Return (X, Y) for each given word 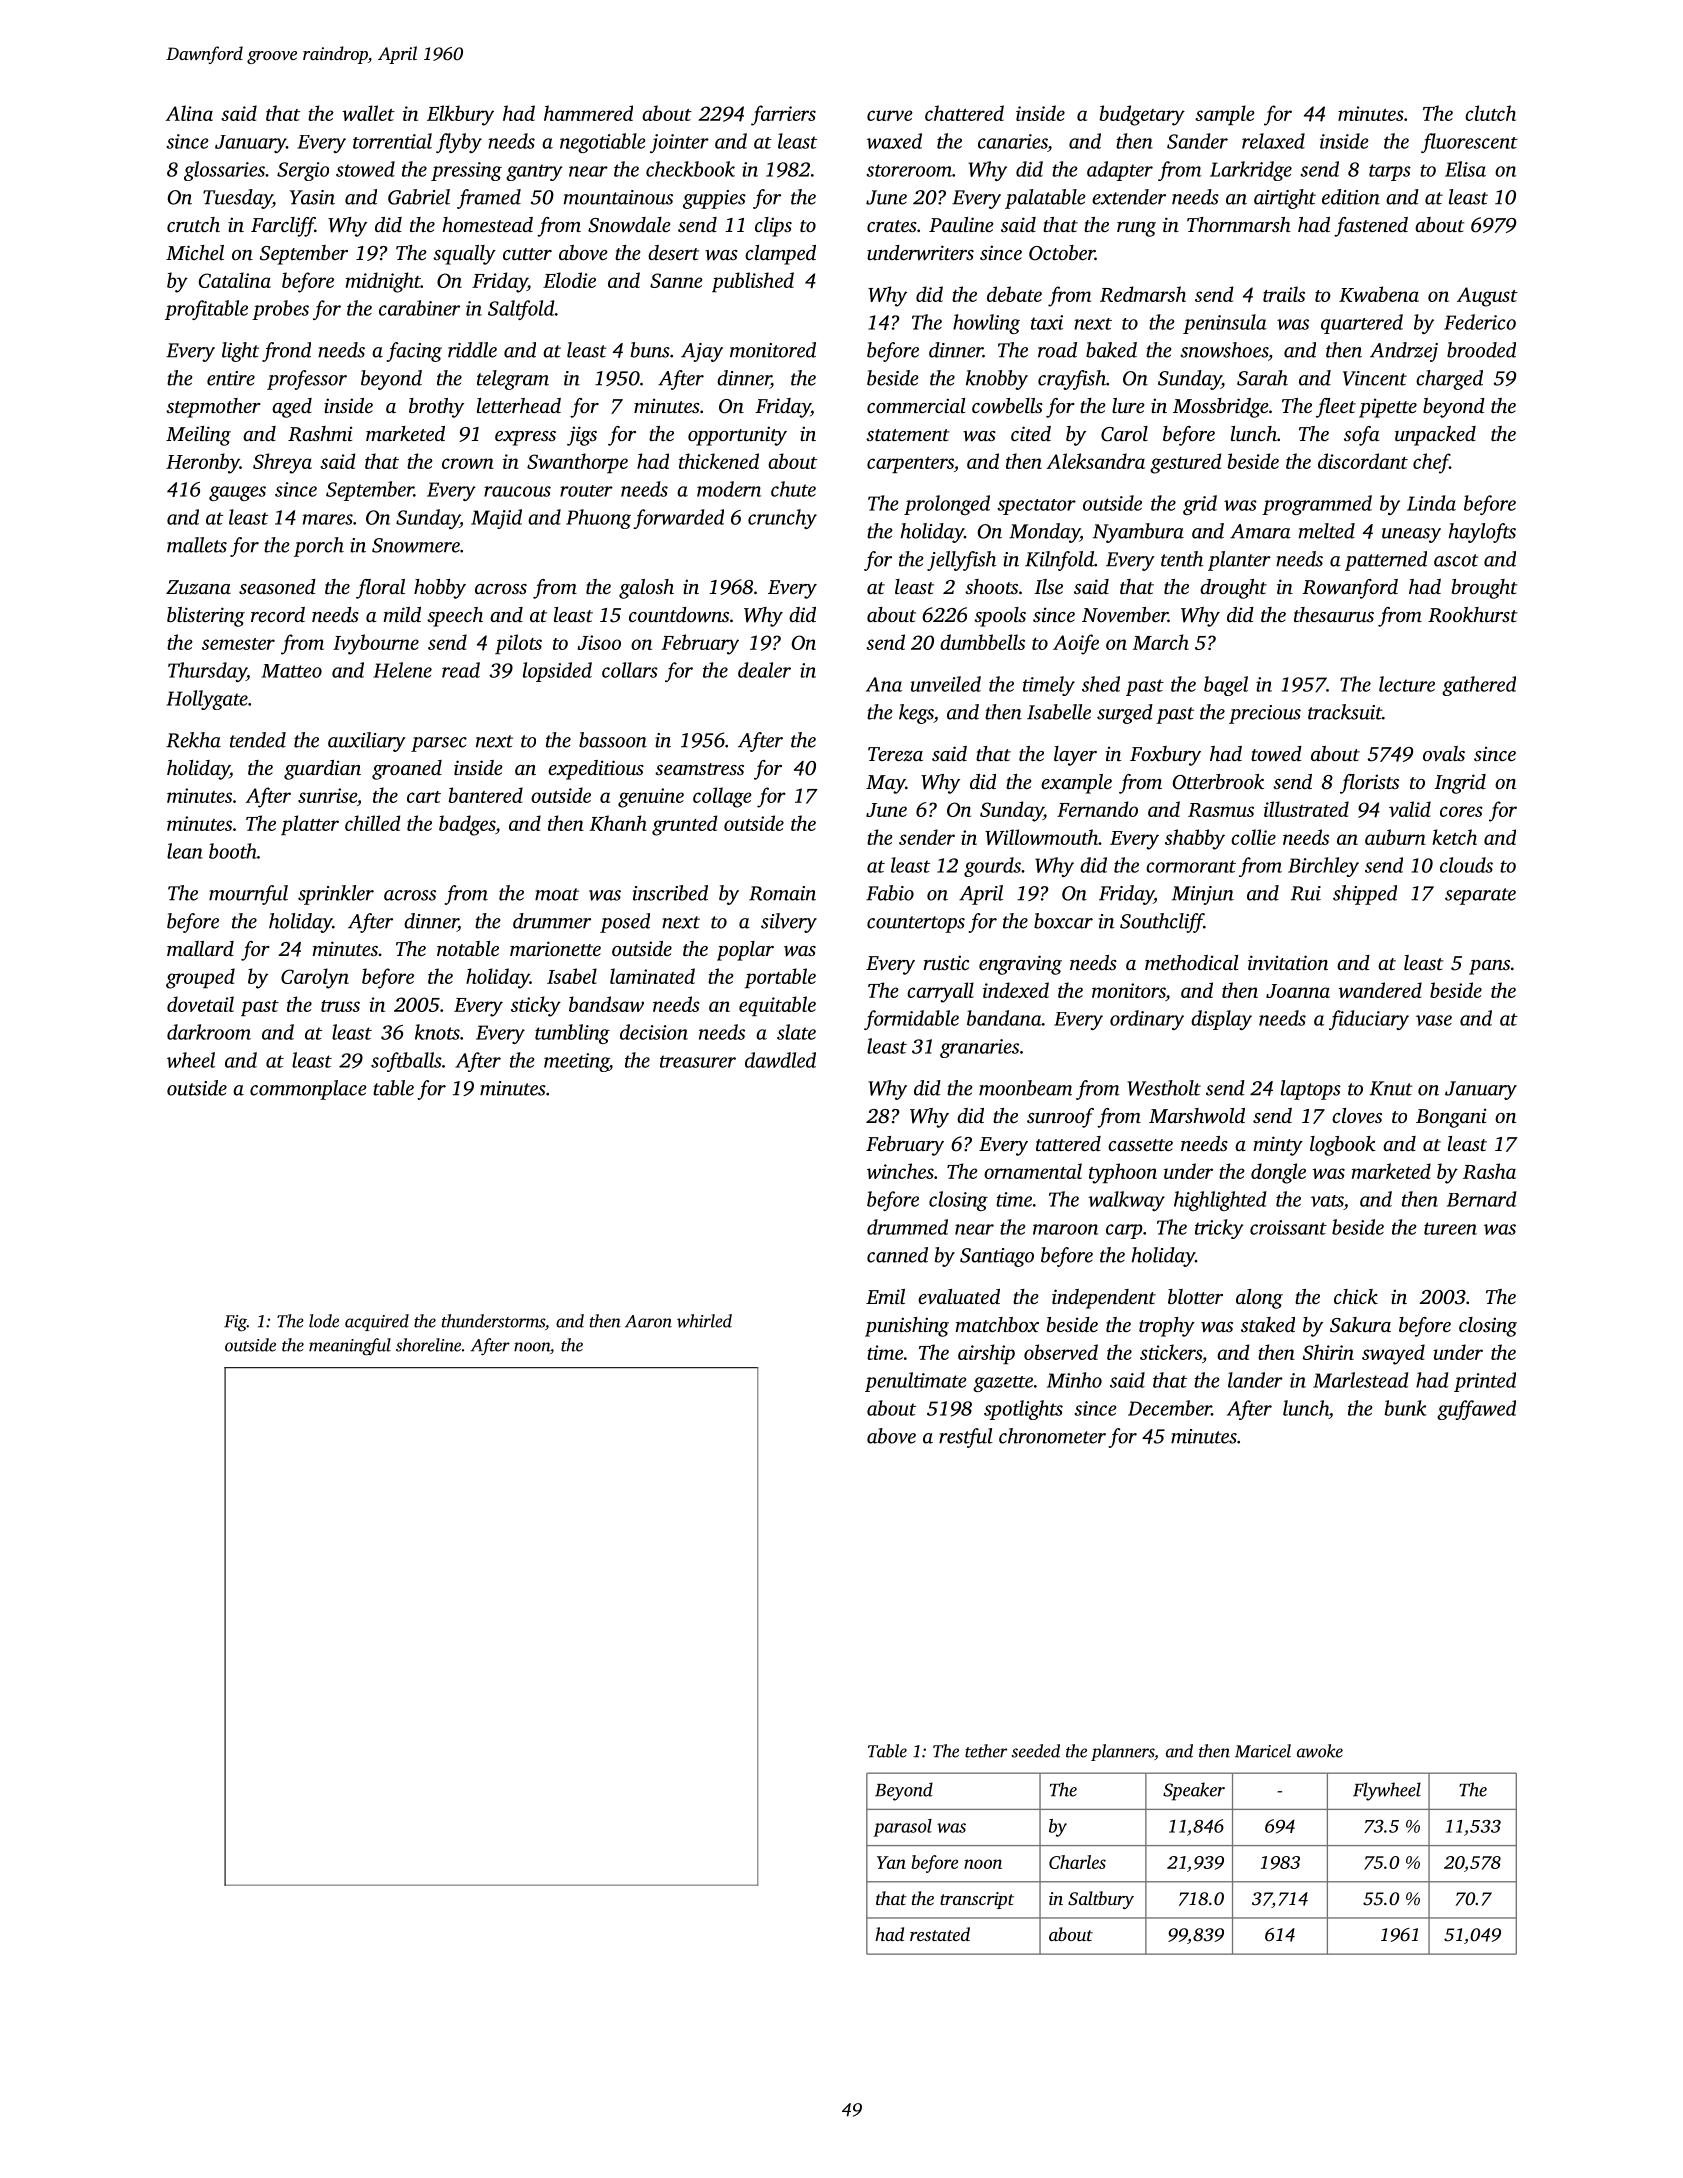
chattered (964, 113)
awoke (1320, 1751)
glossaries (224, 171)
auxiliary (367, 742)
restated (940, 1934)
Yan (891, 1862)
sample (1225, 115)
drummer (552, 921)
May (885, 784)
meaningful (350, 1347)
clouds (1466, 865)
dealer (764, 670)
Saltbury (1101, 1900)
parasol (902, 1828)
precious (1265, 714)
